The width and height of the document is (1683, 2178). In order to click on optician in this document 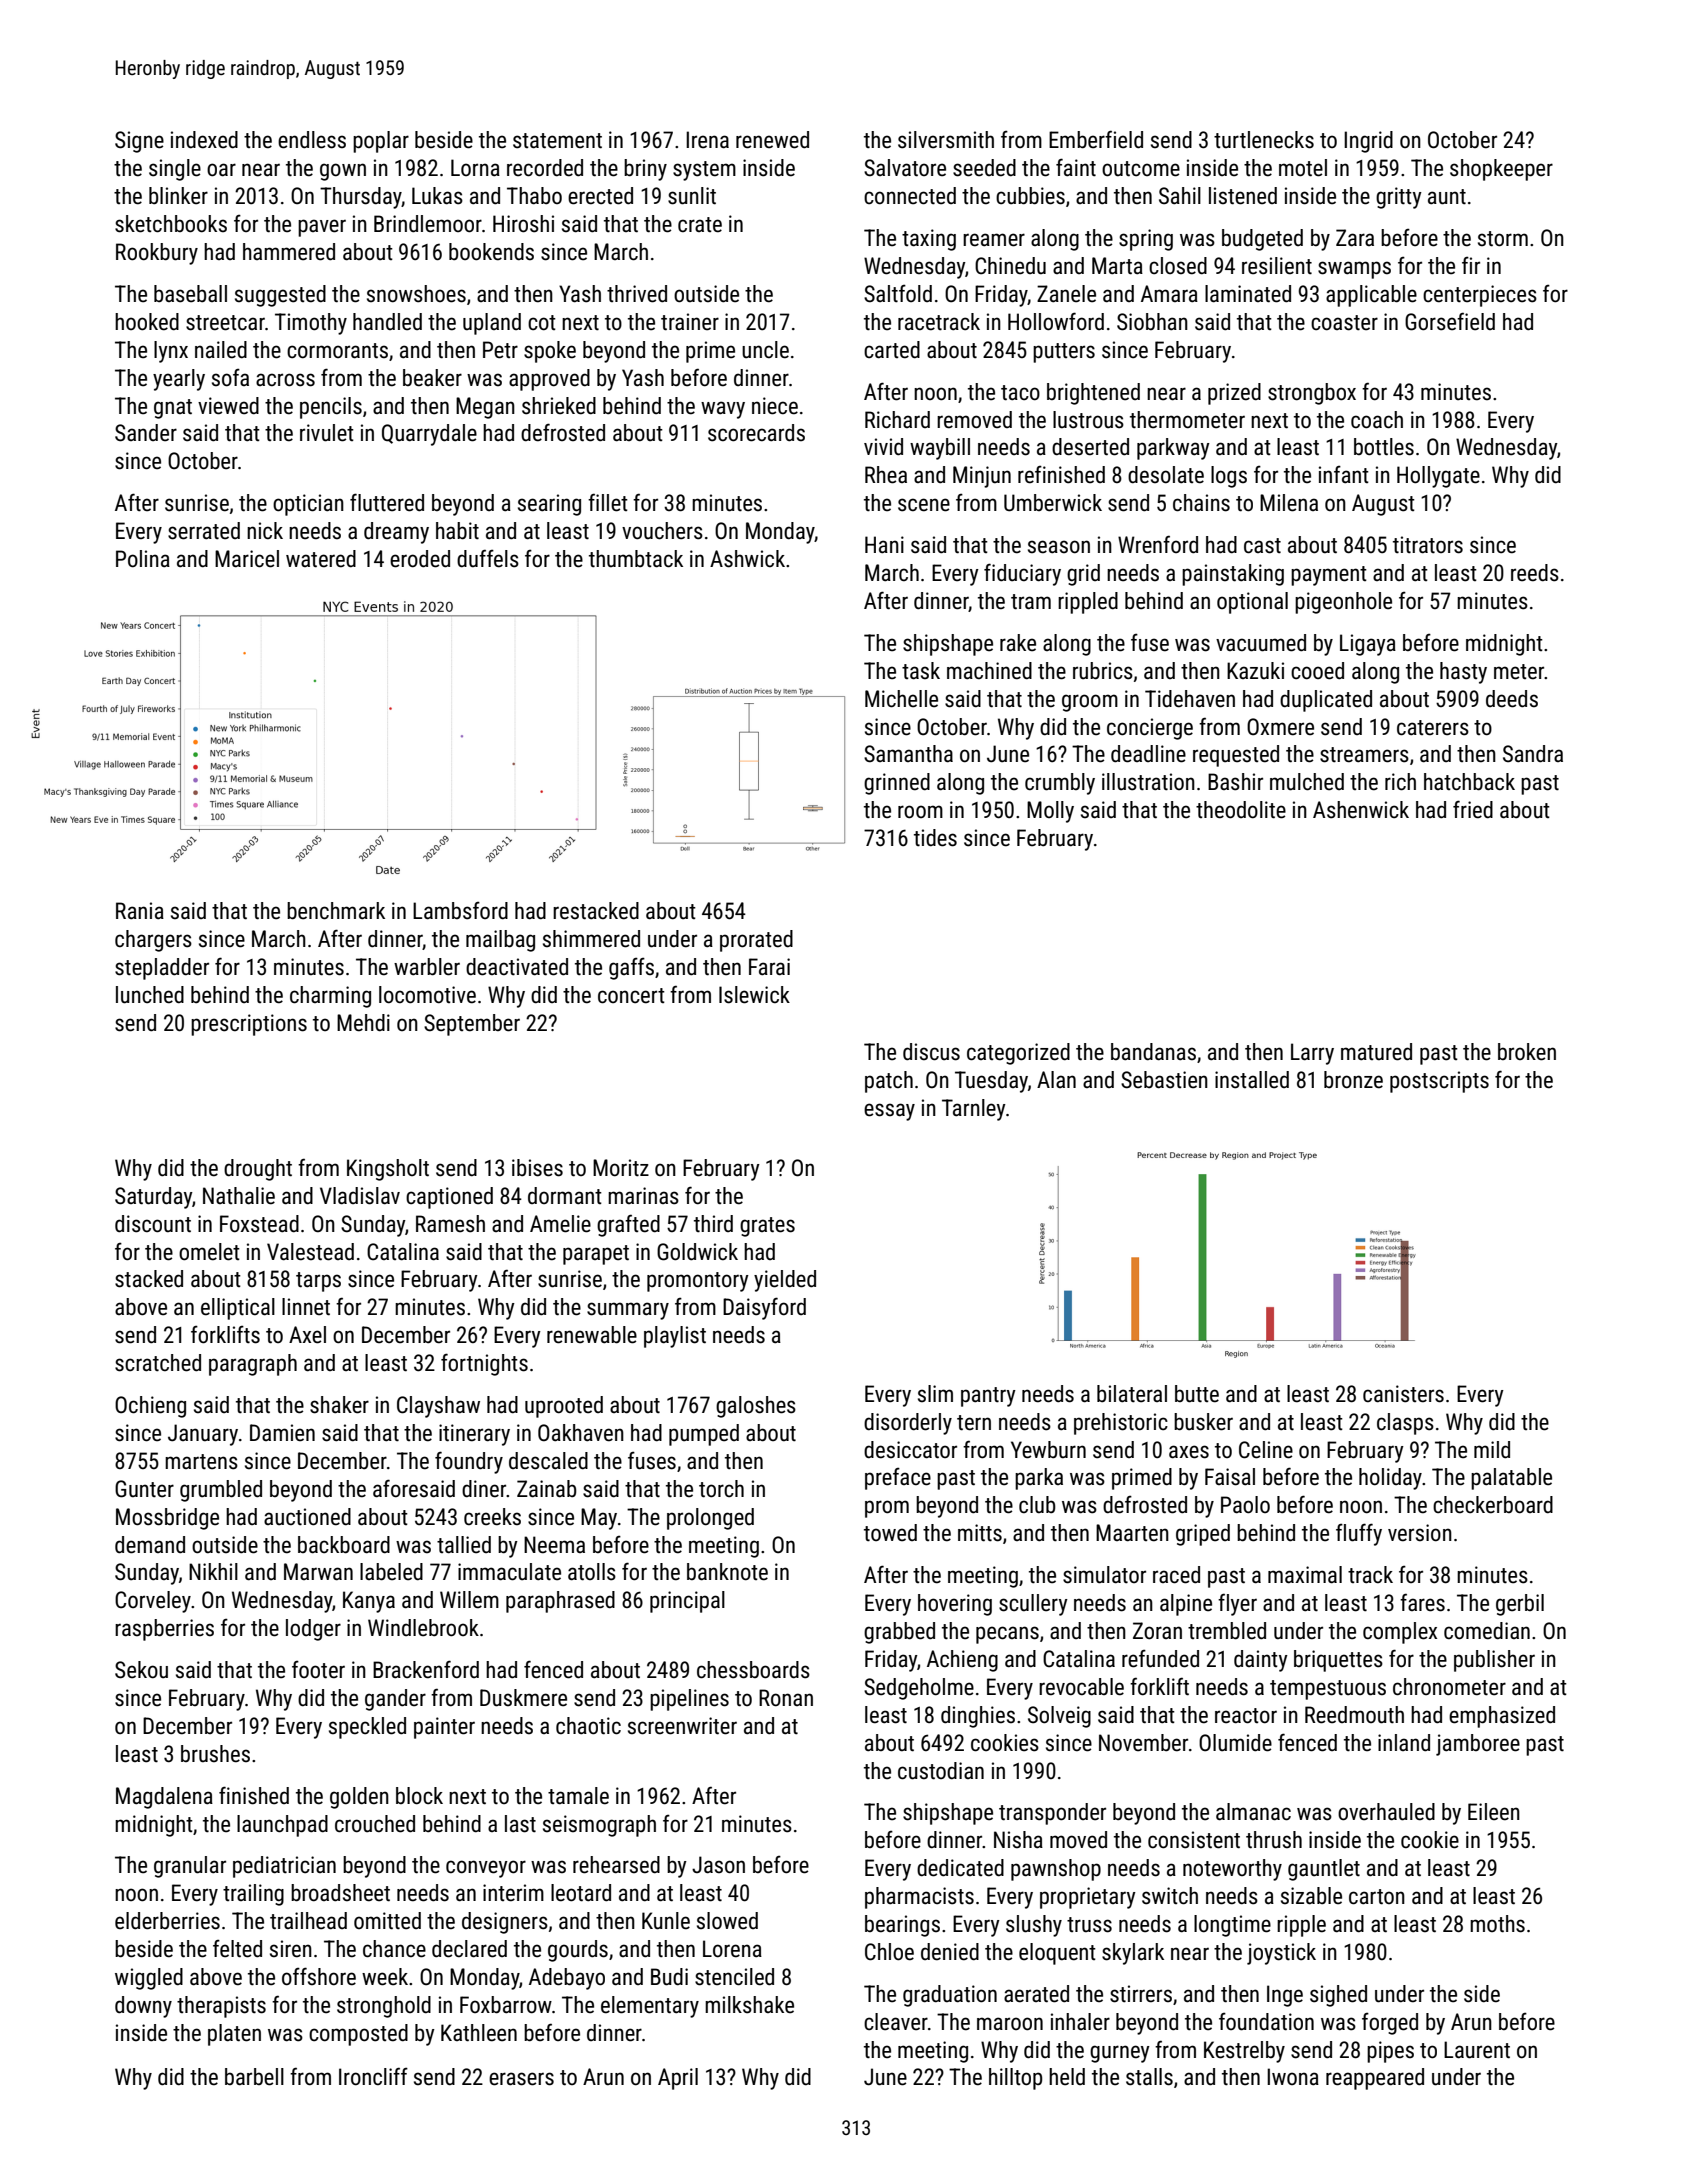, I will do `click(308, 505)`.
